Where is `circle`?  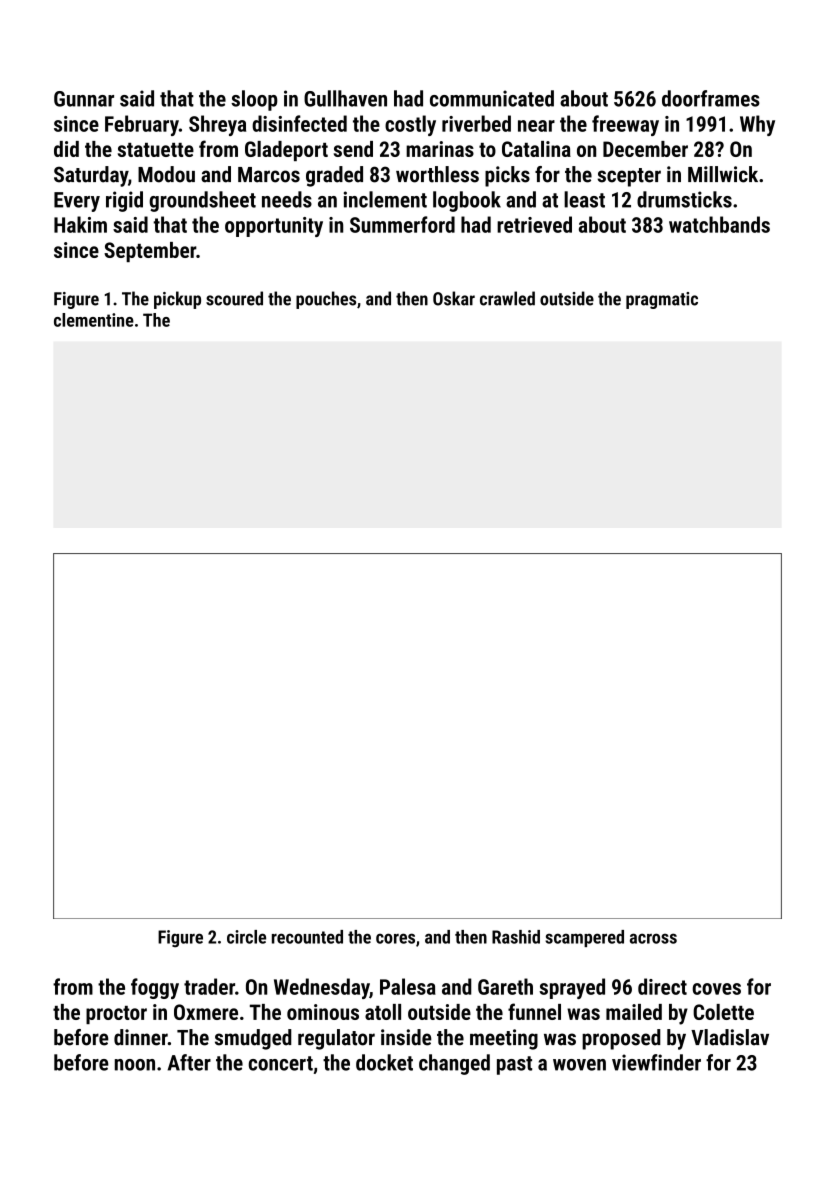
circle is located at coordinates (246, 937).
